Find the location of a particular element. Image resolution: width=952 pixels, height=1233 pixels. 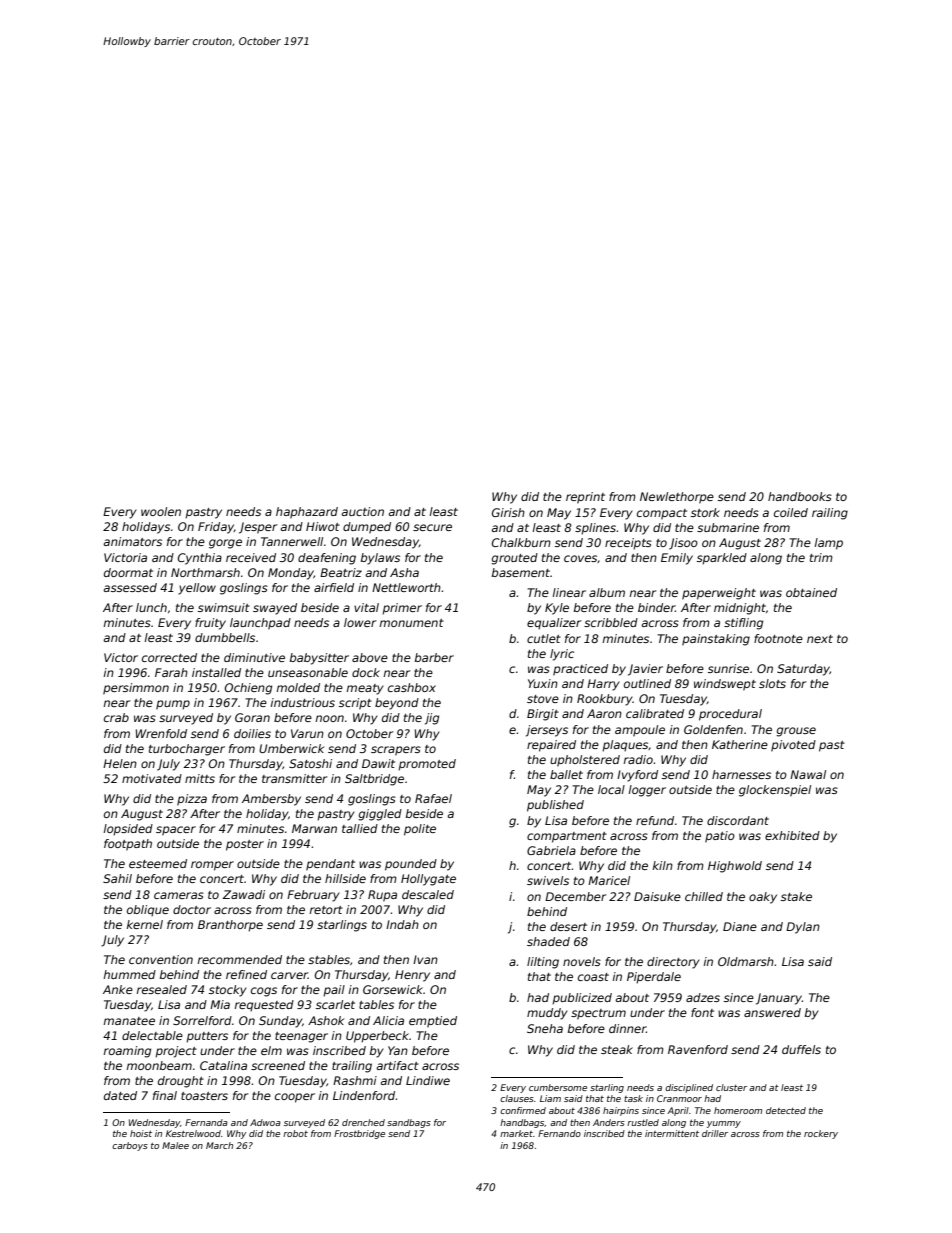

handbooks is located at coordinates (800, 496).
